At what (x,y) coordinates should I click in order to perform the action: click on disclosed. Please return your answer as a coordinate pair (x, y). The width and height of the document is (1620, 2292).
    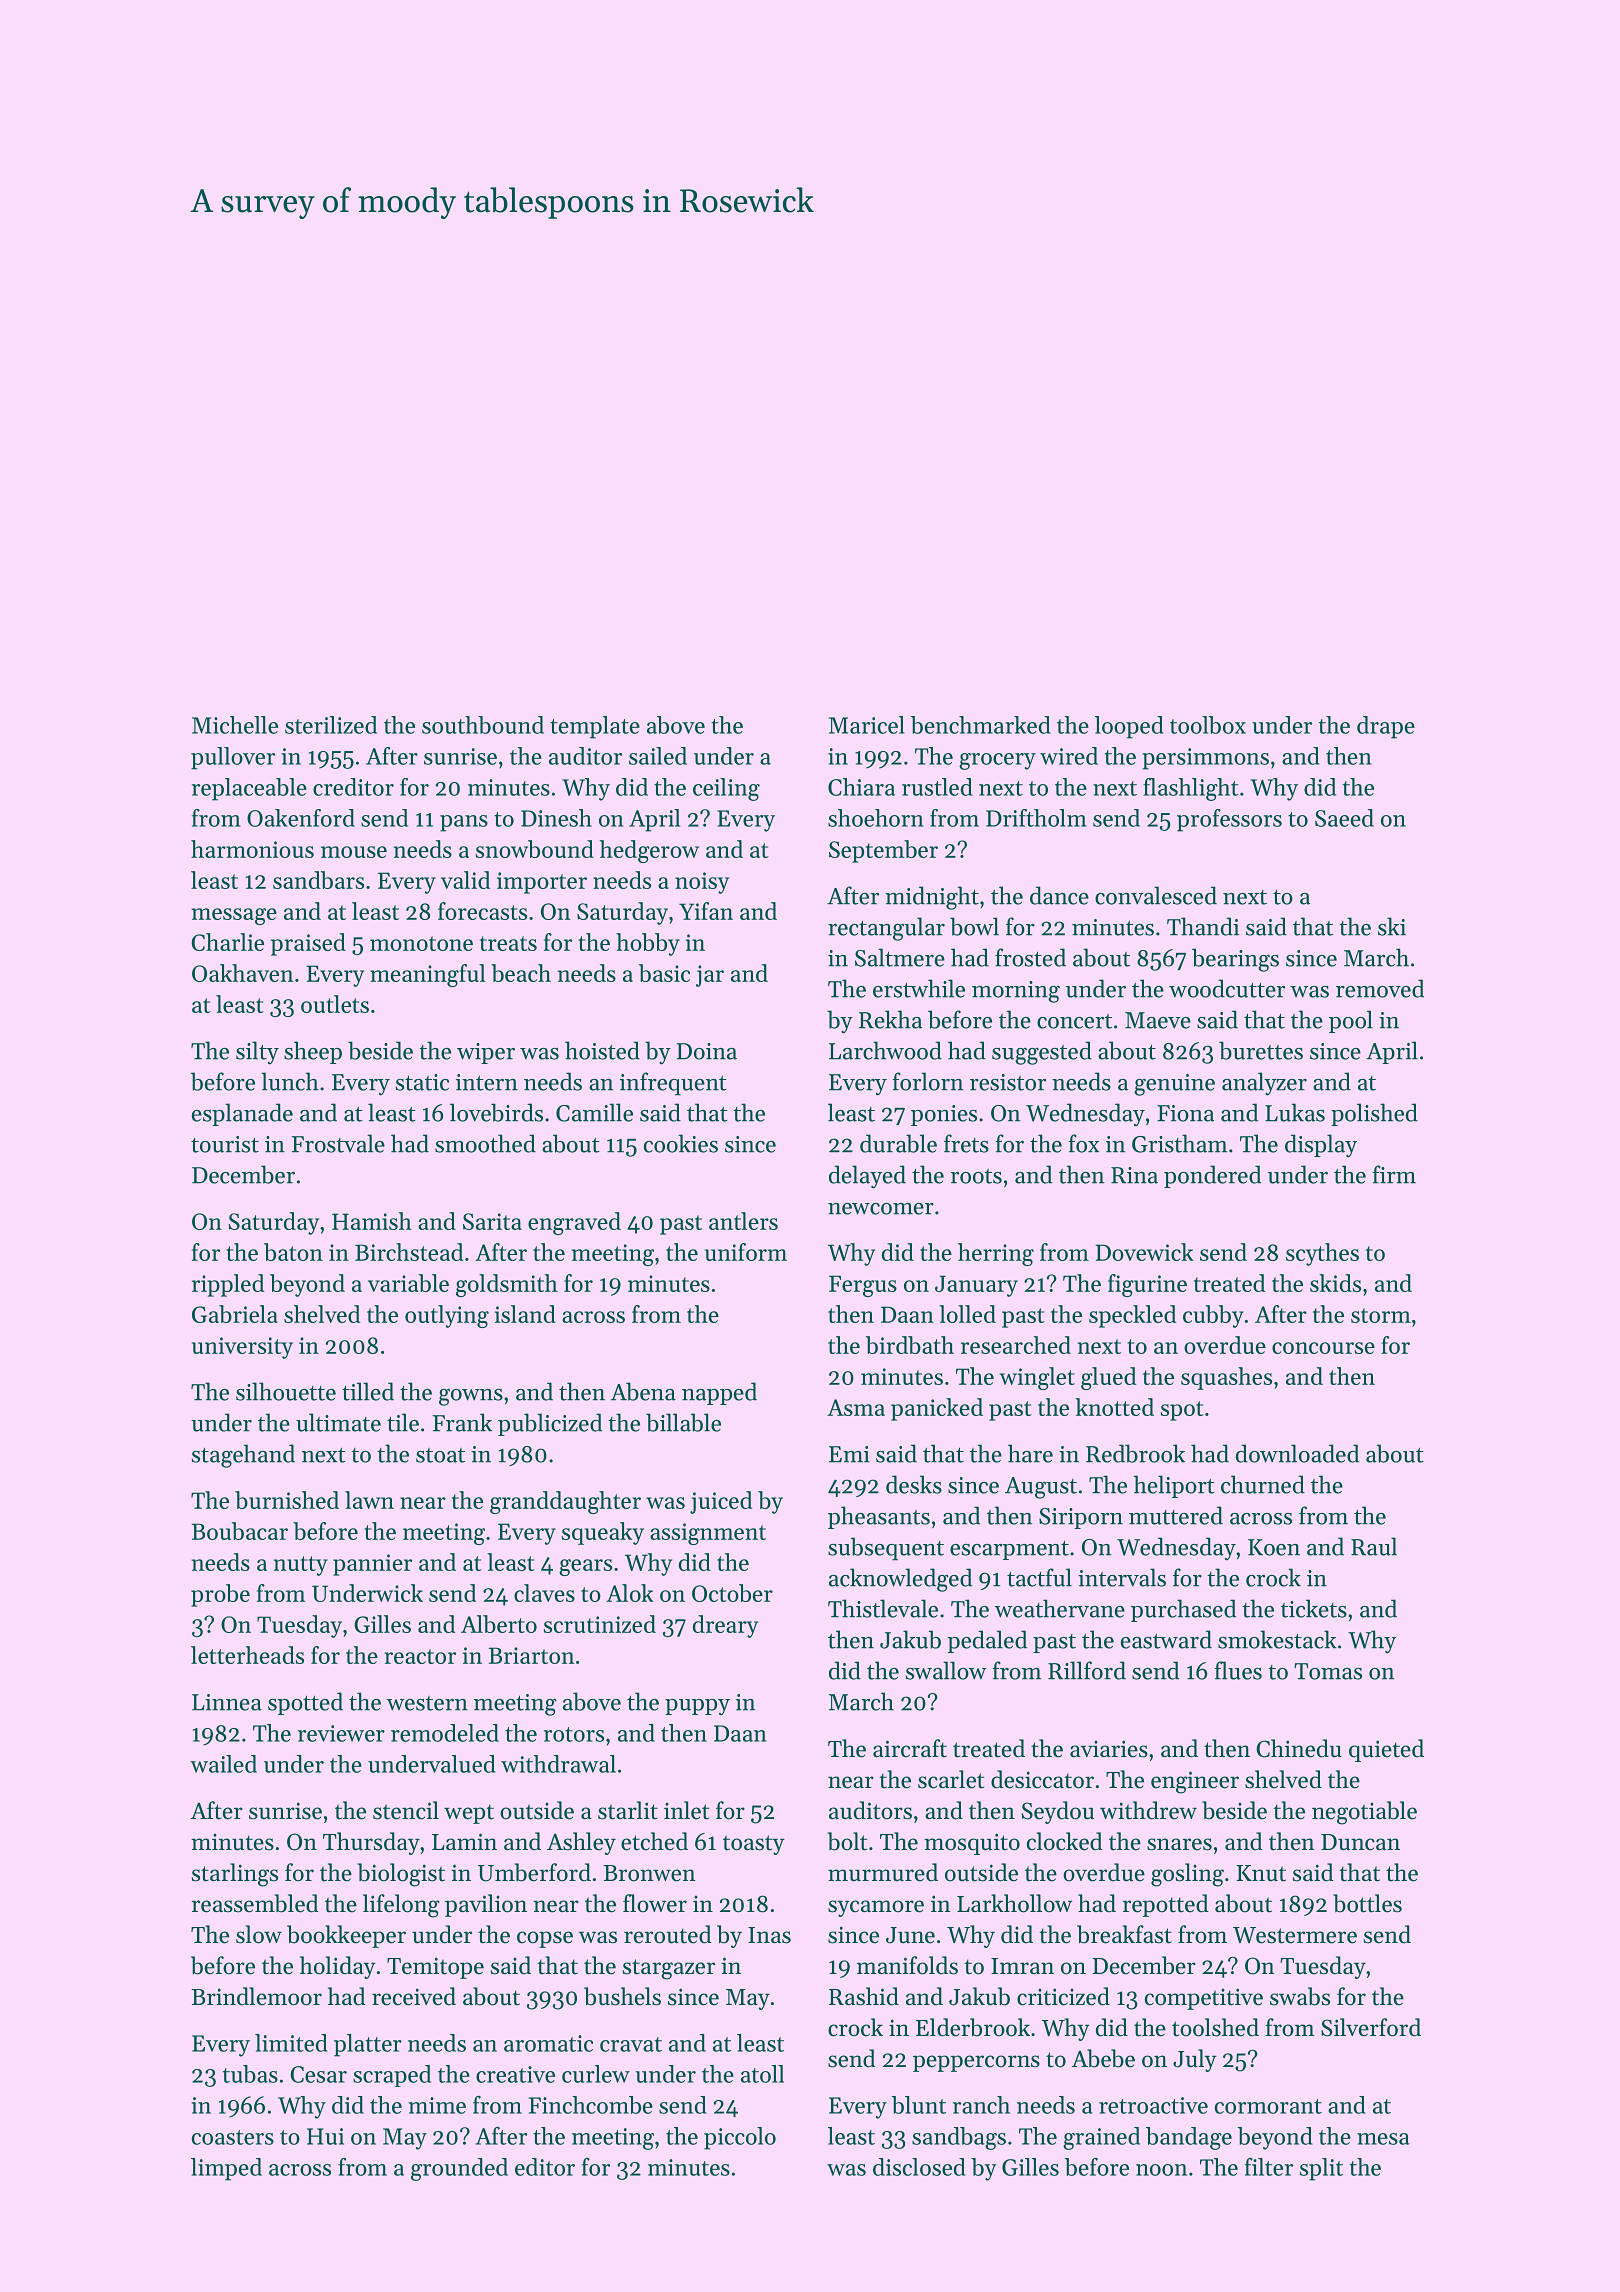
    Looking at the image, I should click on (919, 2167).
